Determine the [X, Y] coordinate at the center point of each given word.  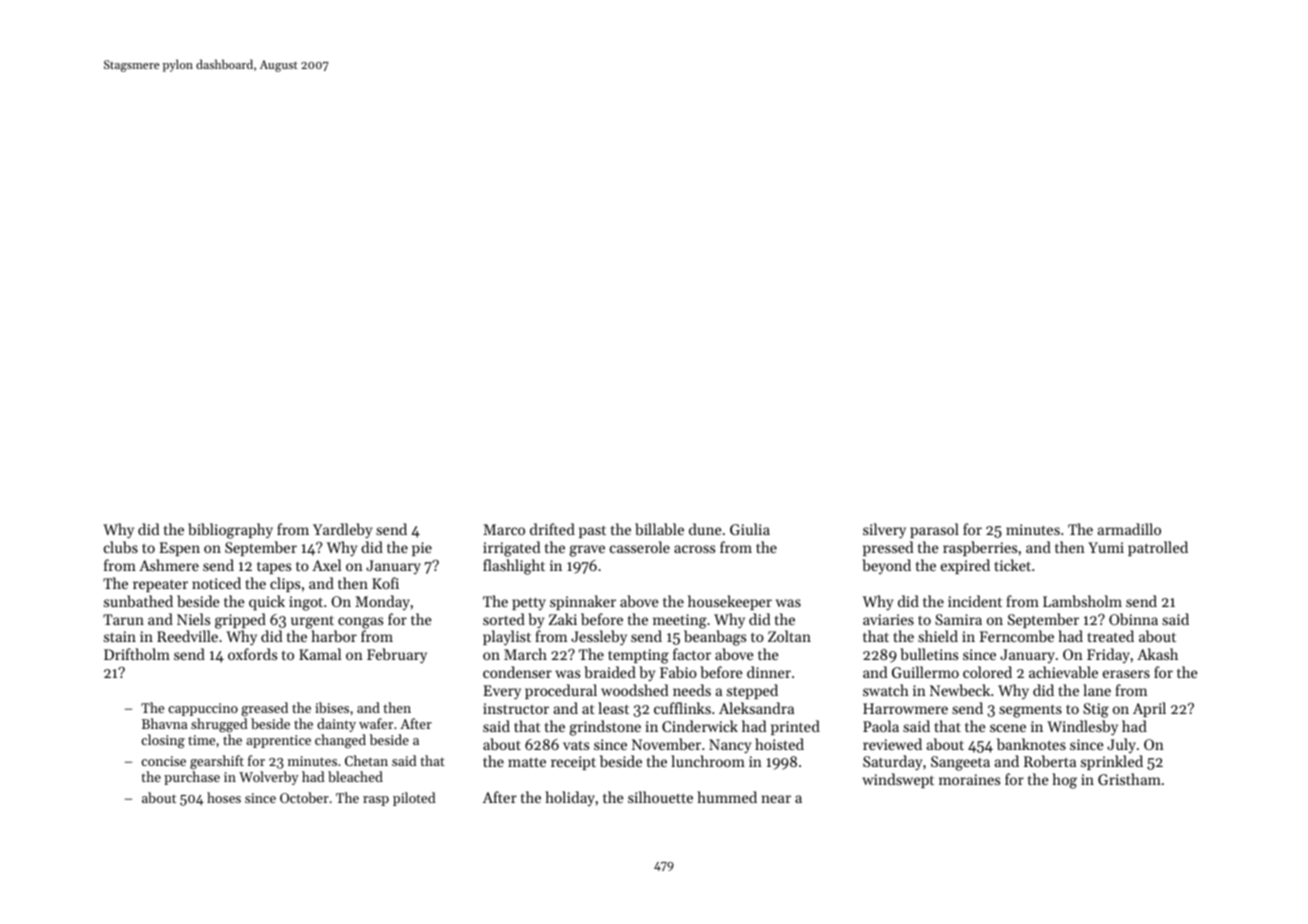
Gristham [1129, 779]
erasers [1126, 674]
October [304, 797]
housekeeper [730, 602]
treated [1111, 636]
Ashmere [169, 565]
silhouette [660, 797]
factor [692, 654]
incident [975, 601]
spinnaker [583, 602]
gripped [240, 621]
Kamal [320, 654]
